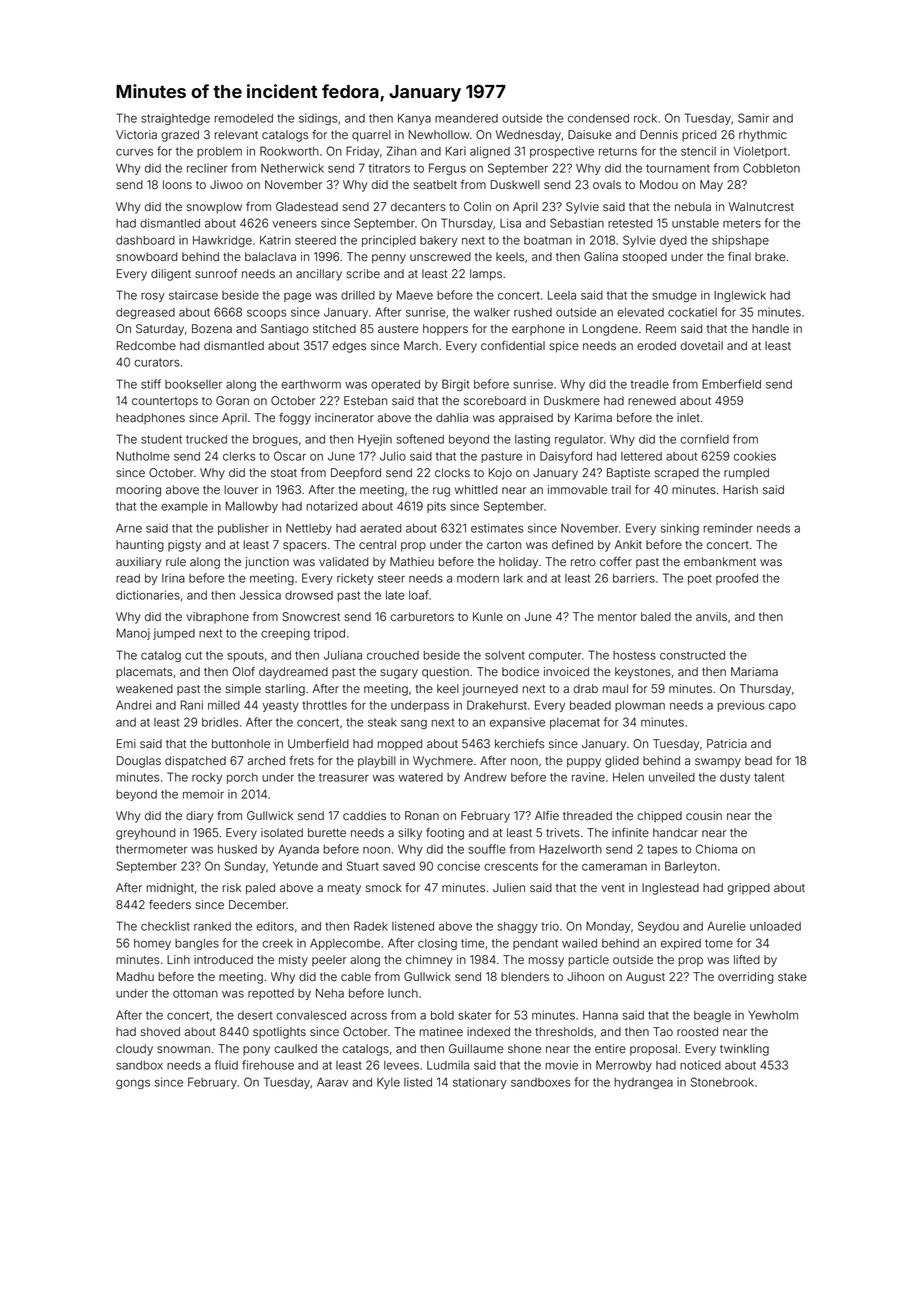 The width and height of the document is (924, 1308). Describe the element at coordinates (144, 688) in the document. I see `weakened` at that location.
